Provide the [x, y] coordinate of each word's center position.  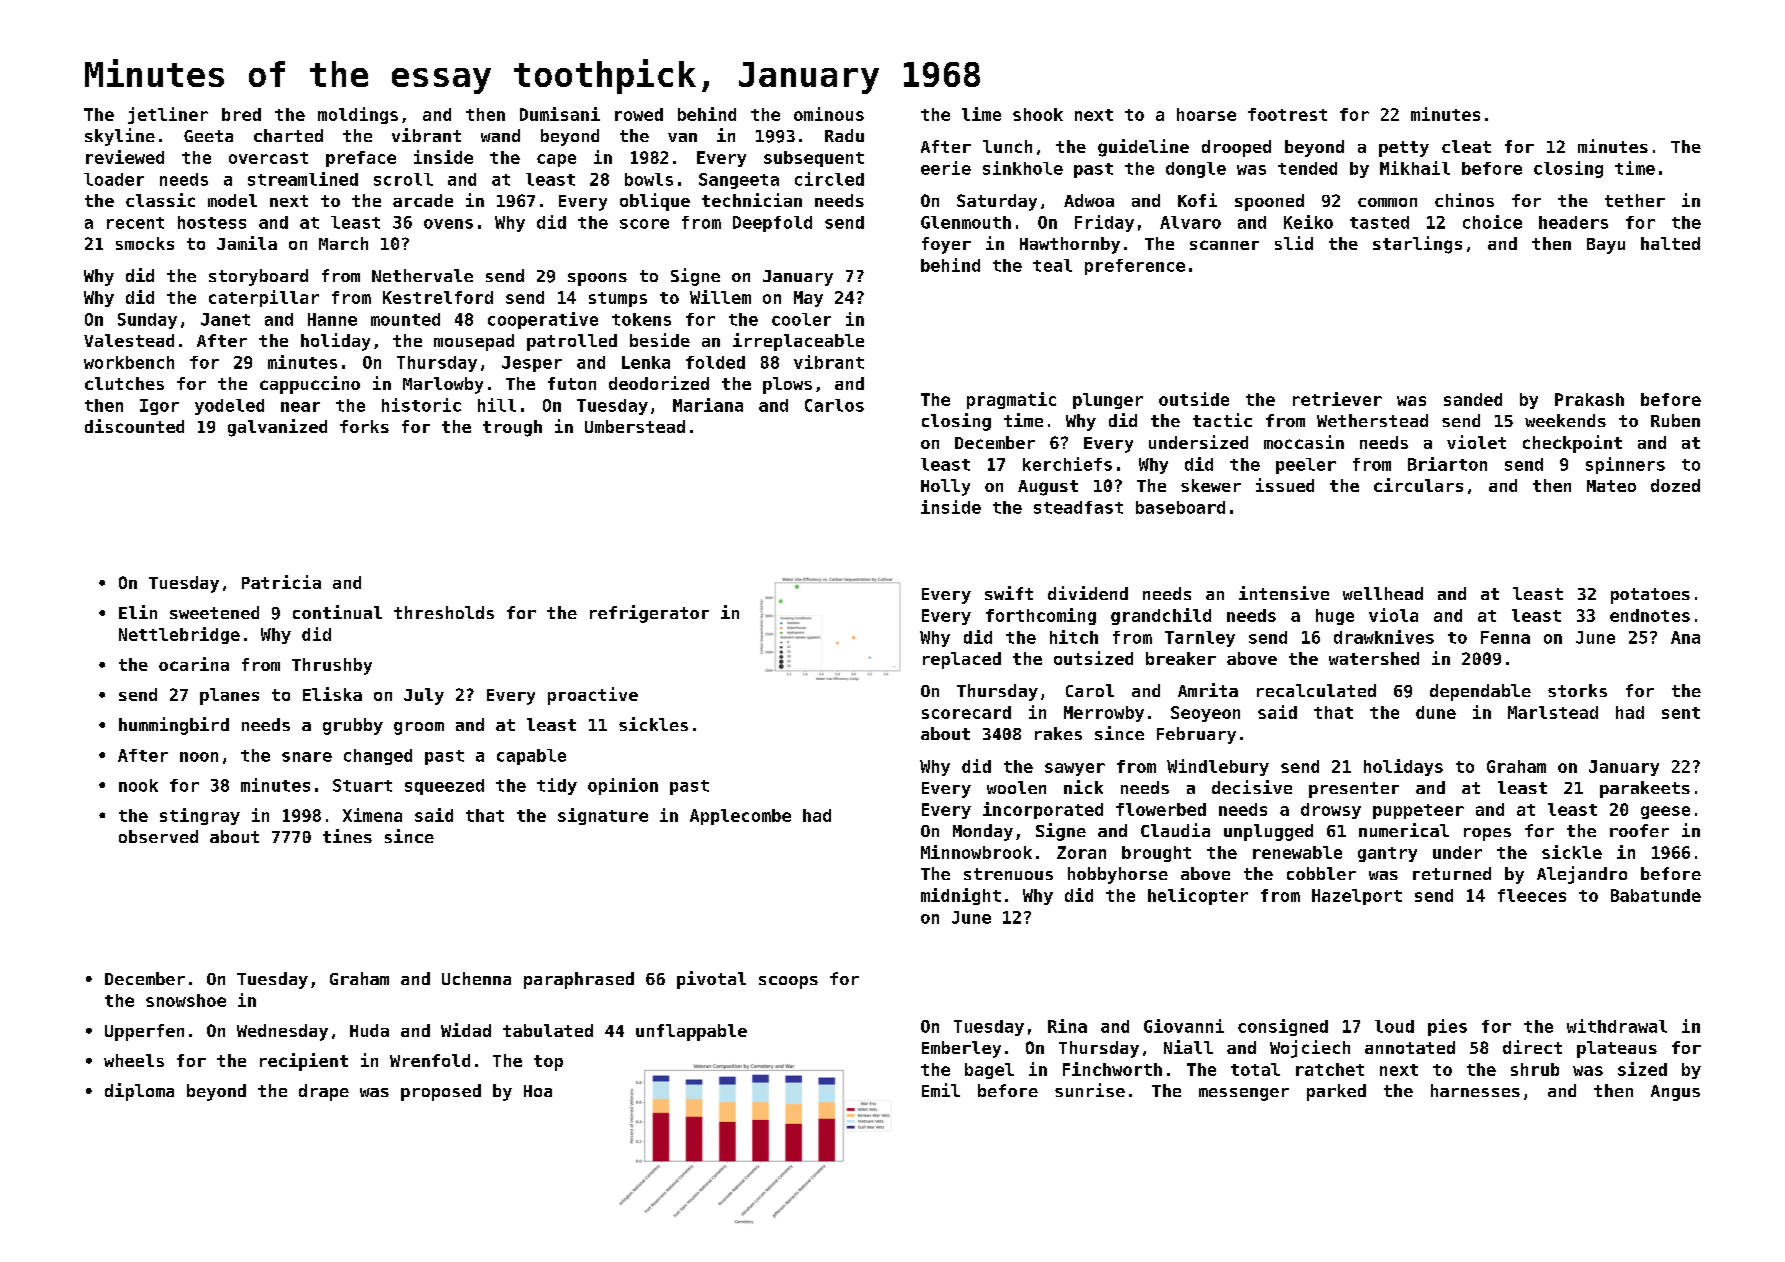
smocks [145, 243]
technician [752, 200]
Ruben [1675, 420]
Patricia [281, 582]
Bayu [1606, 246]
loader [114, 179]
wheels [134, 1060]
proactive [593, 696]
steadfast [1078, 507]
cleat [1466, 146]
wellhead [1383, 593]
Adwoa [1089, 200]
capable [531, 757]
